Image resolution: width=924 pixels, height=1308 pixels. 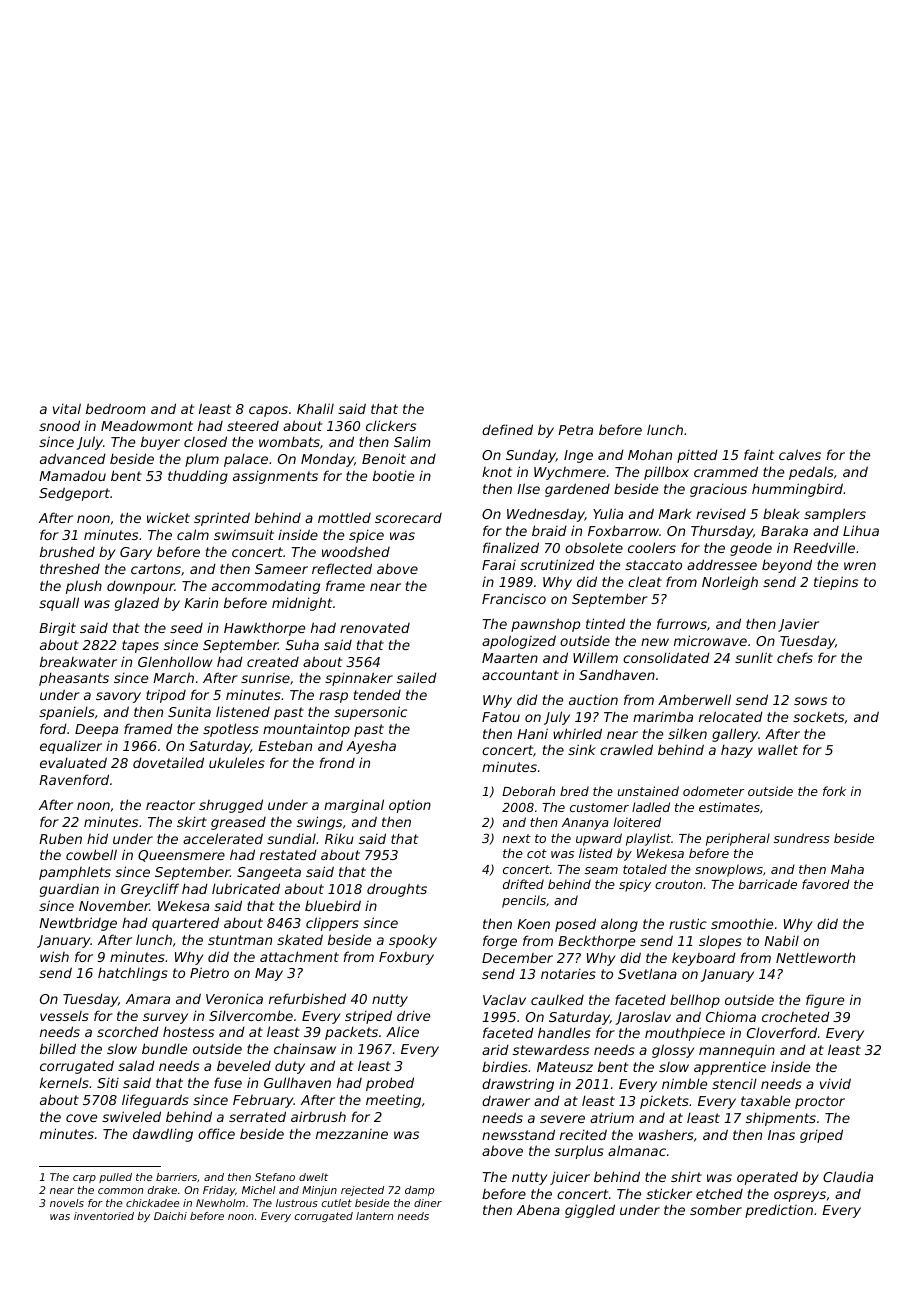 I want to click on vital, so click(x=67, y=408).
